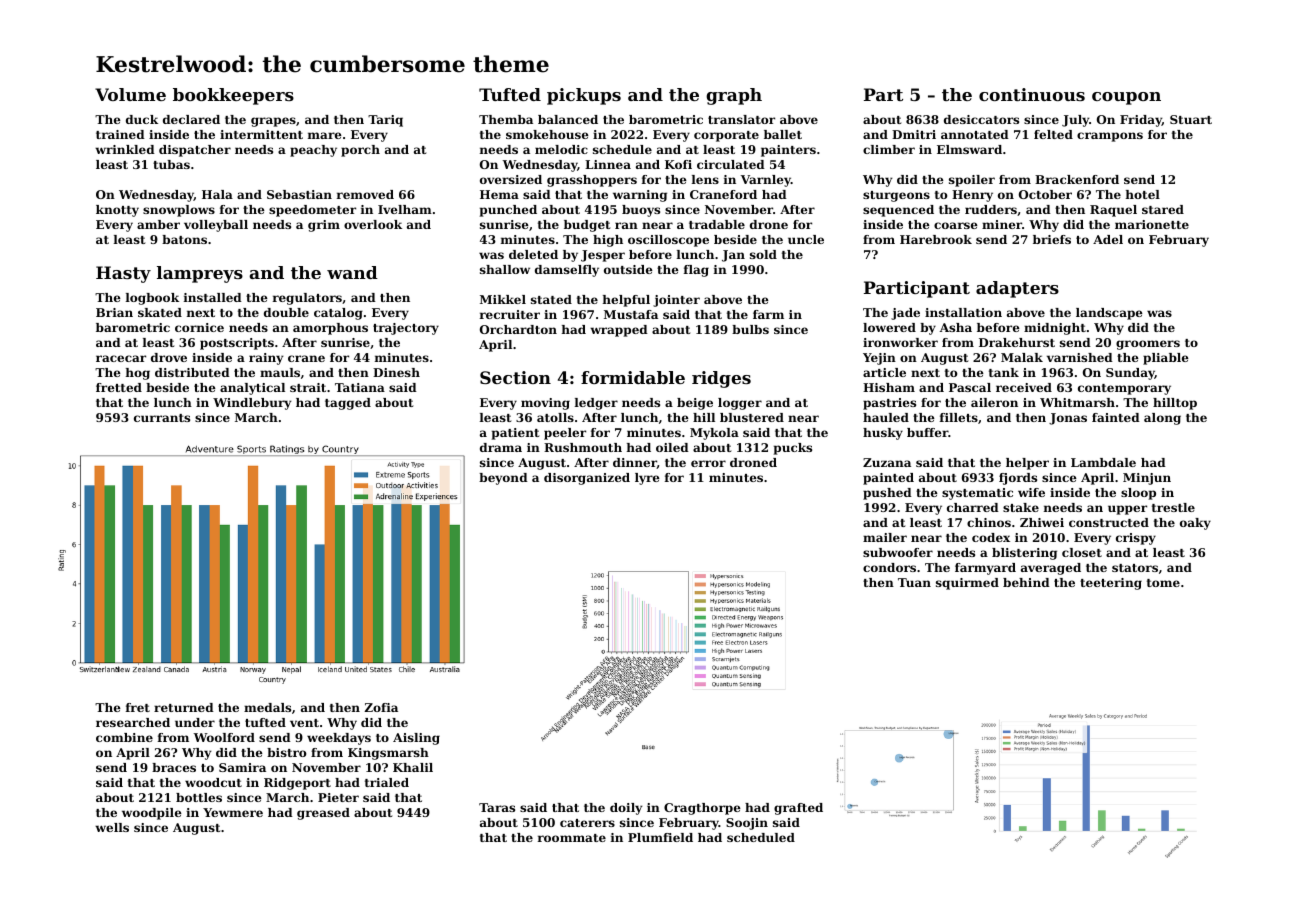 The image size is (1308, 924). I want to click on returned, so click(184, 707).
